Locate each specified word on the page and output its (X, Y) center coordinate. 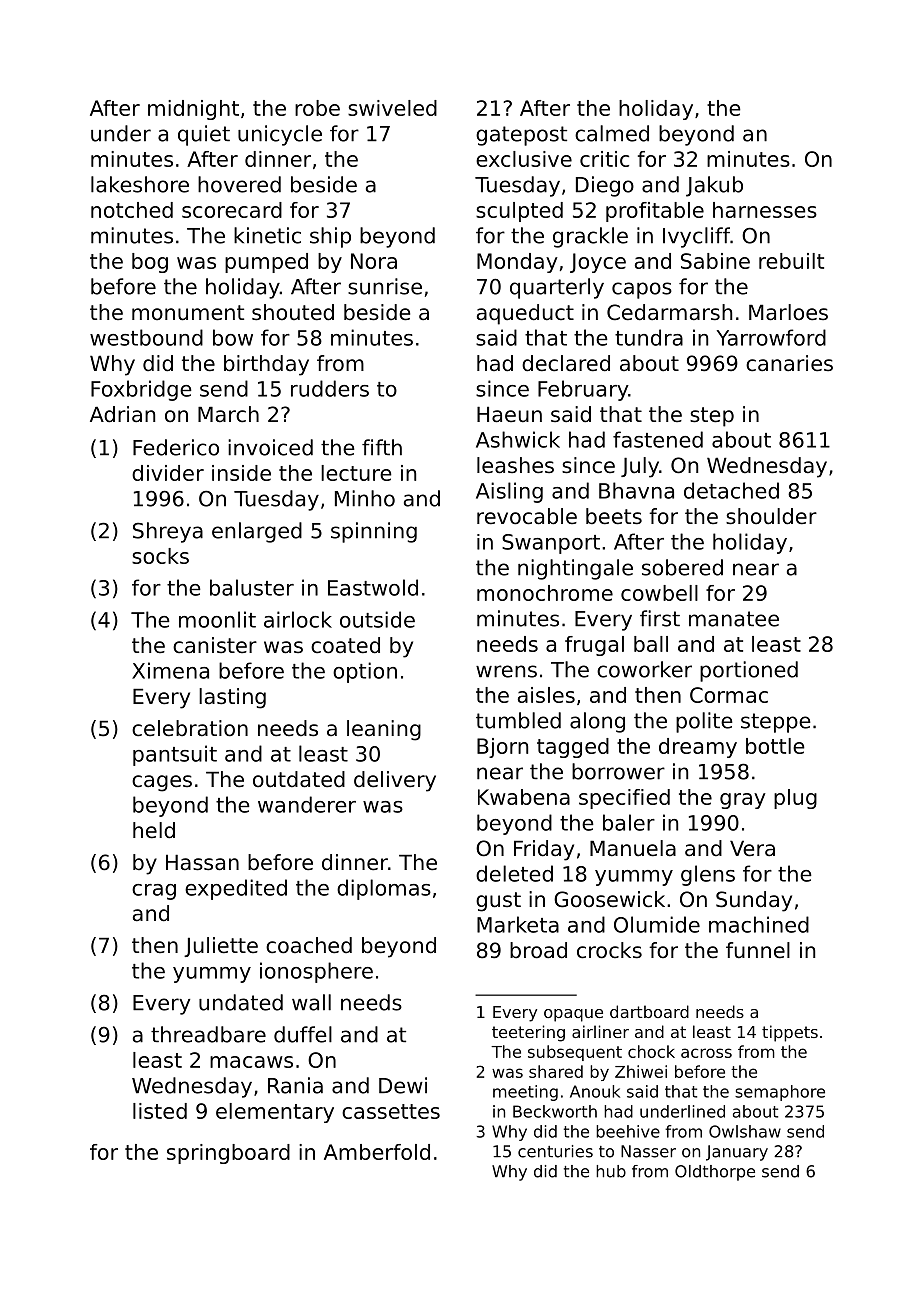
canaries (789, 363)
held (154, 830)
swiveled (392, 108)
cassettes (391, 1111)
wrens (506, 671)
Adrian (122, 414)
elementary (275, 1113)
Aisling (509, 492)
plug (795, 799)
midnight (193, 110)
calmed (612, 133)
